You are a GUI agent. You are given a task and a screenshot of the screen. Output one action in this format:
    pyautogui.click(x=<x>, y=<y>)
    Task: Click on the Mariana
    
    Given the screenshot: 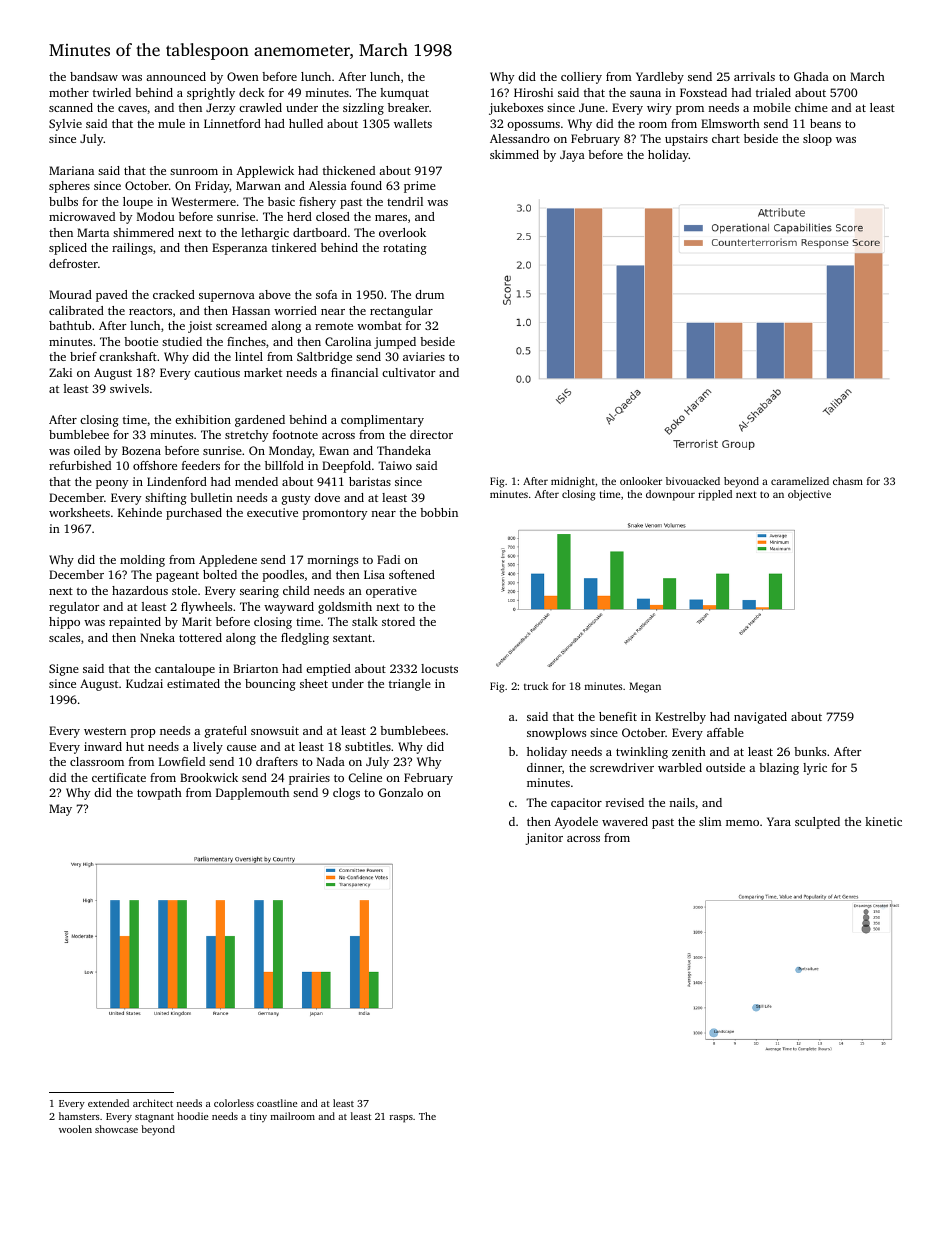 What is the action you would take?
    pyautogui.click(x=71, y=170)
